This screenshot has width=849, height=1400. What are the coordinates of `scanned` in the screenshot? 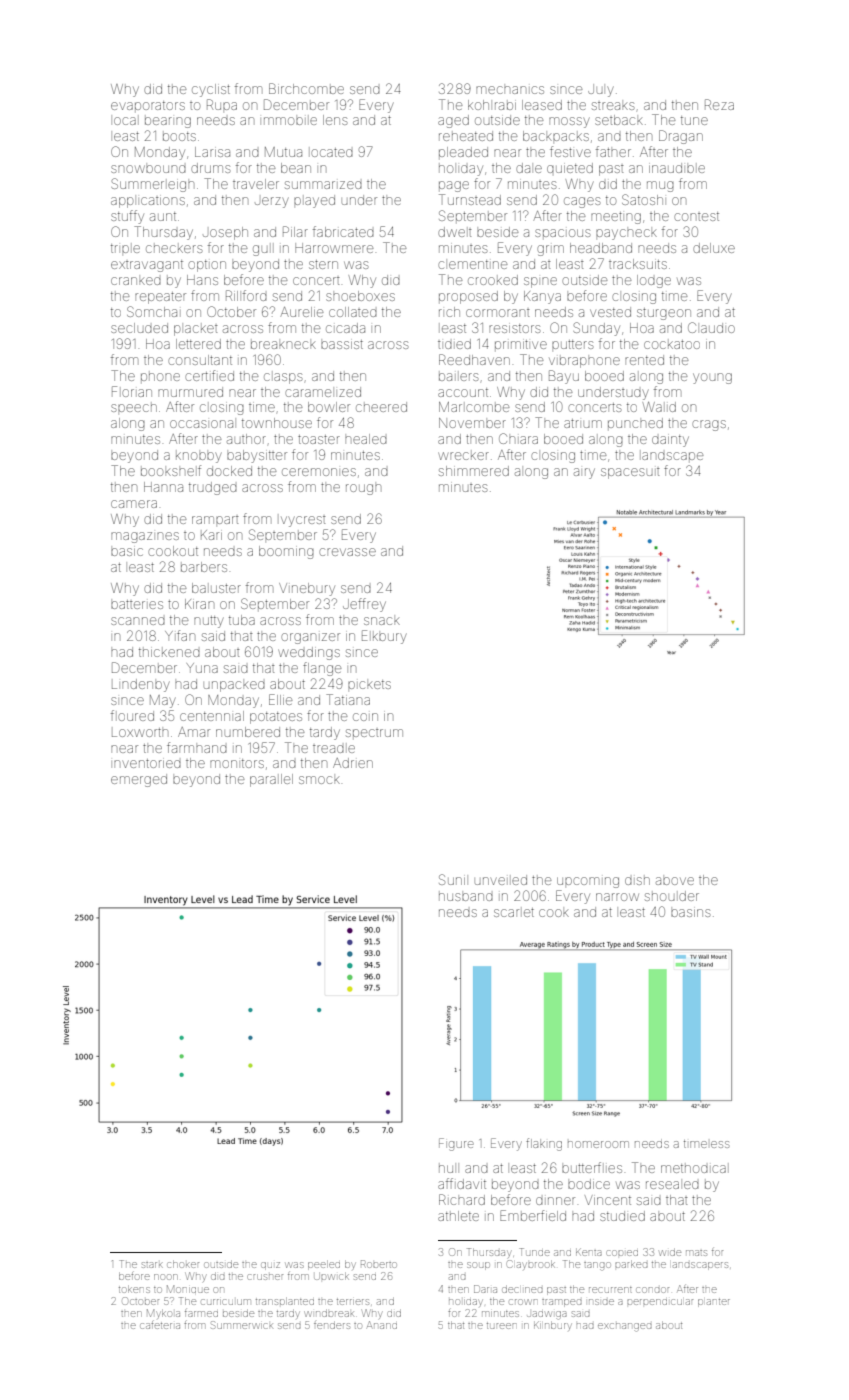 It's located at (138, 621).
